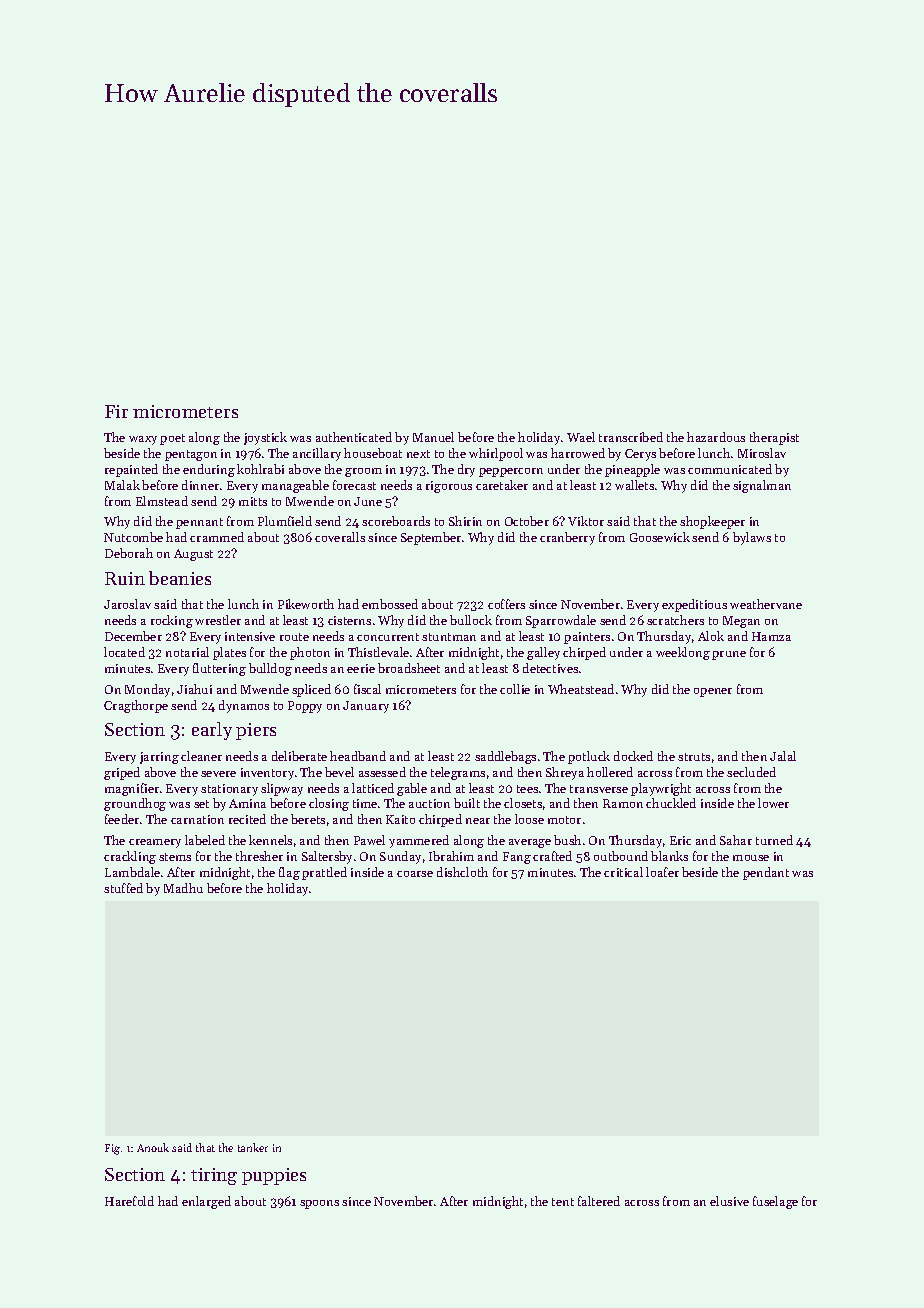  I want to click on opener, so click(713, 692).
